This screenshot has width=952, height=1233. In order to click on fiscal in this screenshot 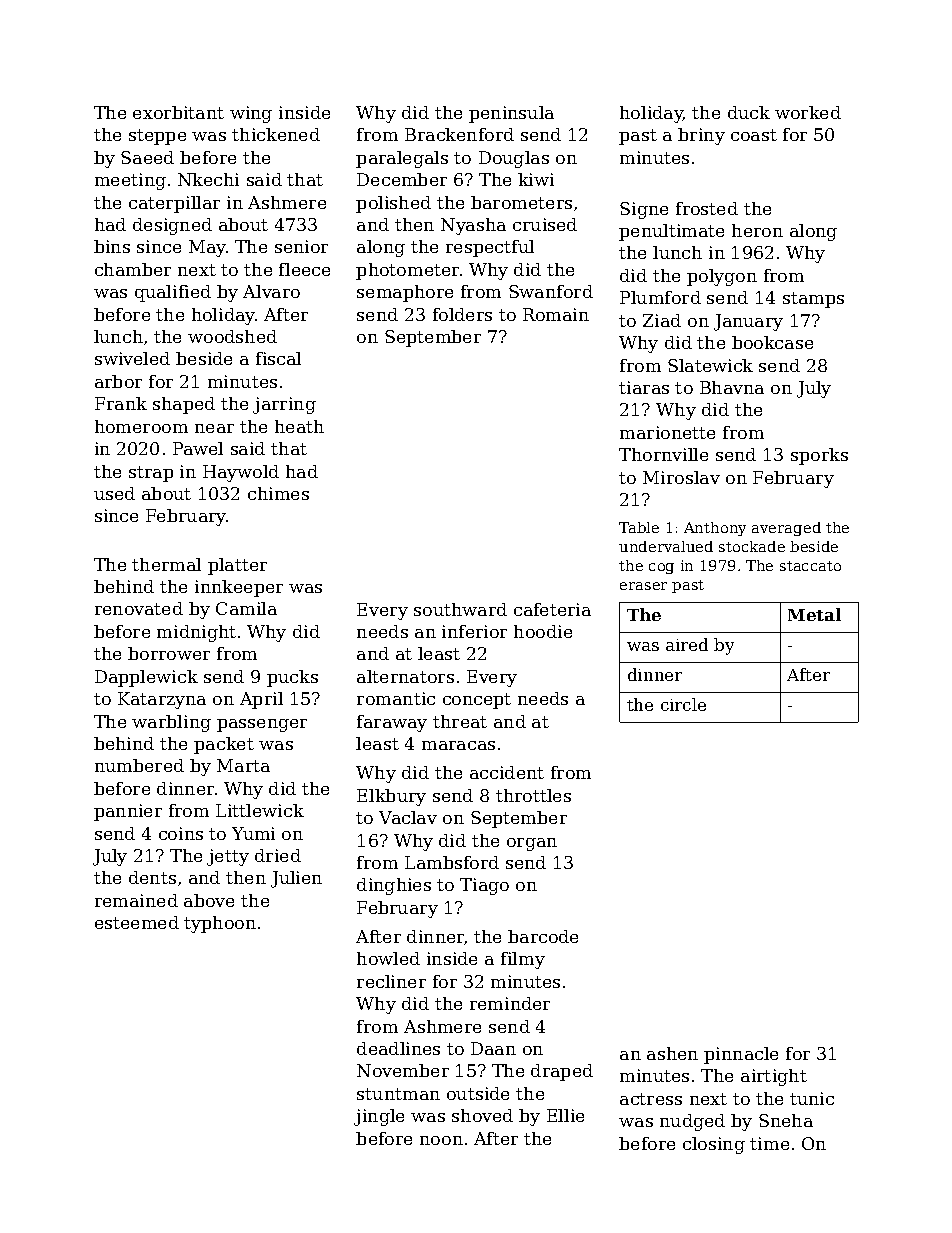, I will do `click(278, 358)`.
